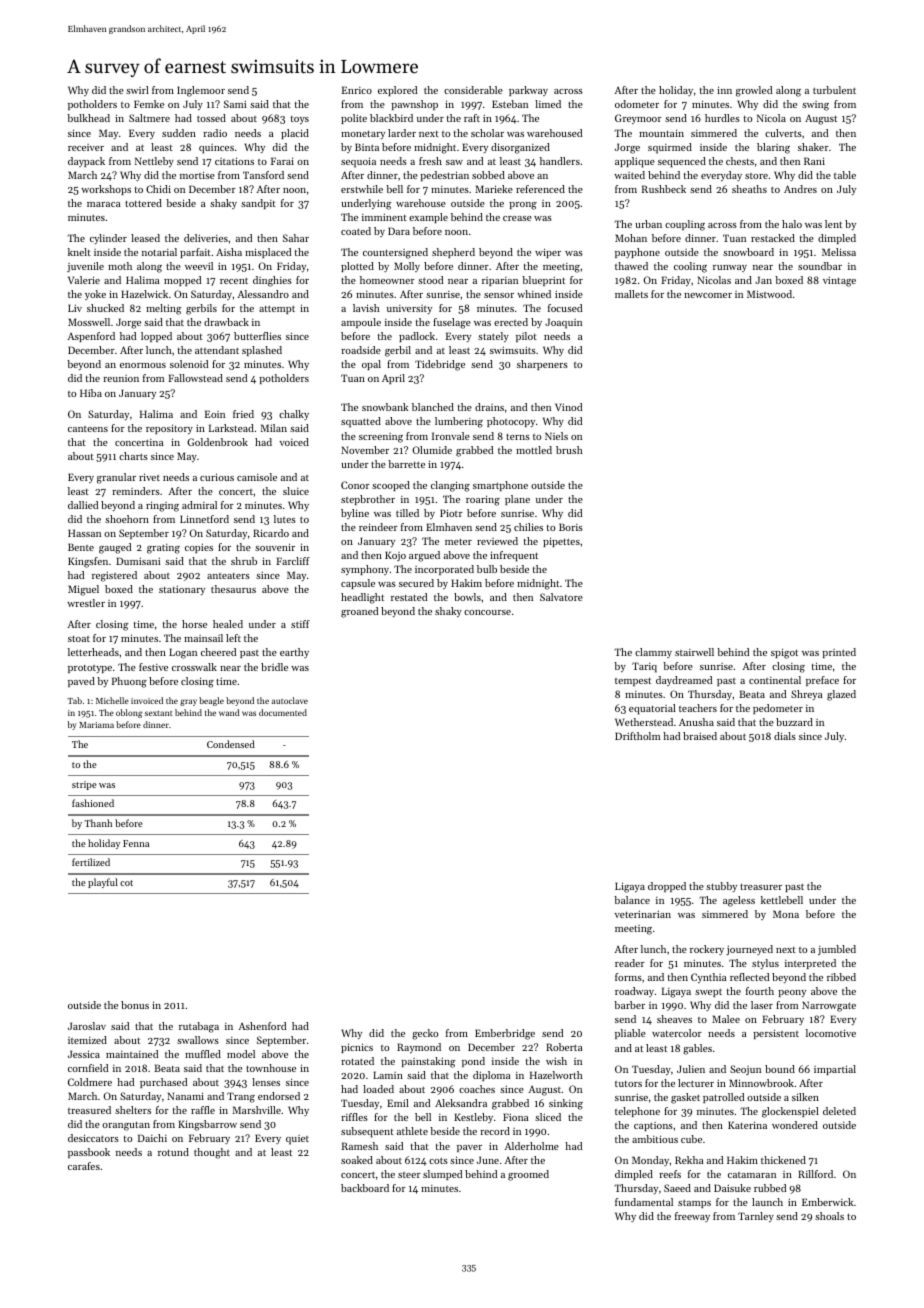 This screenshot has height=1308, width=924. I want to click on Ironvale, so click(451, 436).
